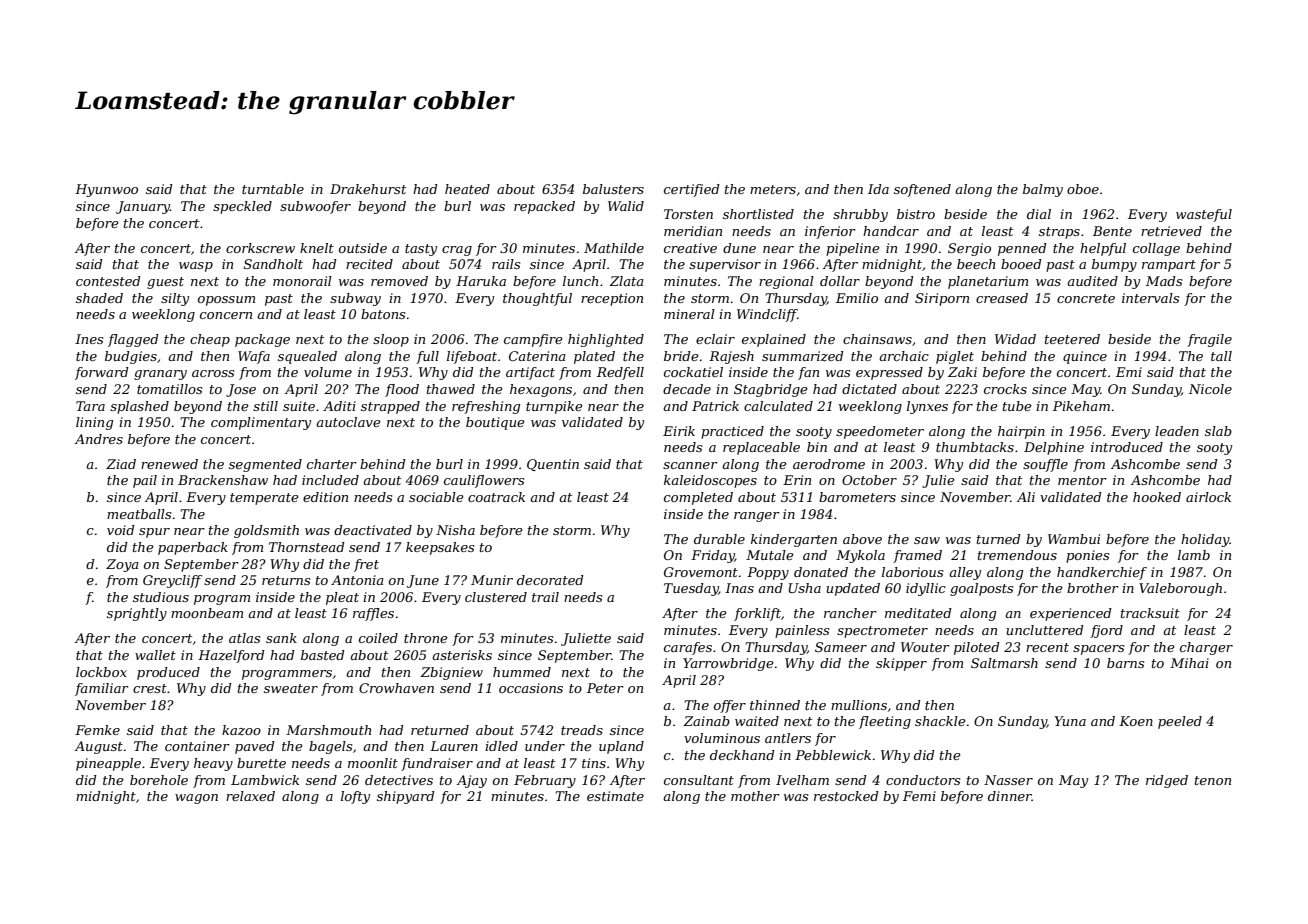 Image resolution: width=1308 pixels, height=924 pixels. I want to click on Marshmouth, so click(328, 730).
